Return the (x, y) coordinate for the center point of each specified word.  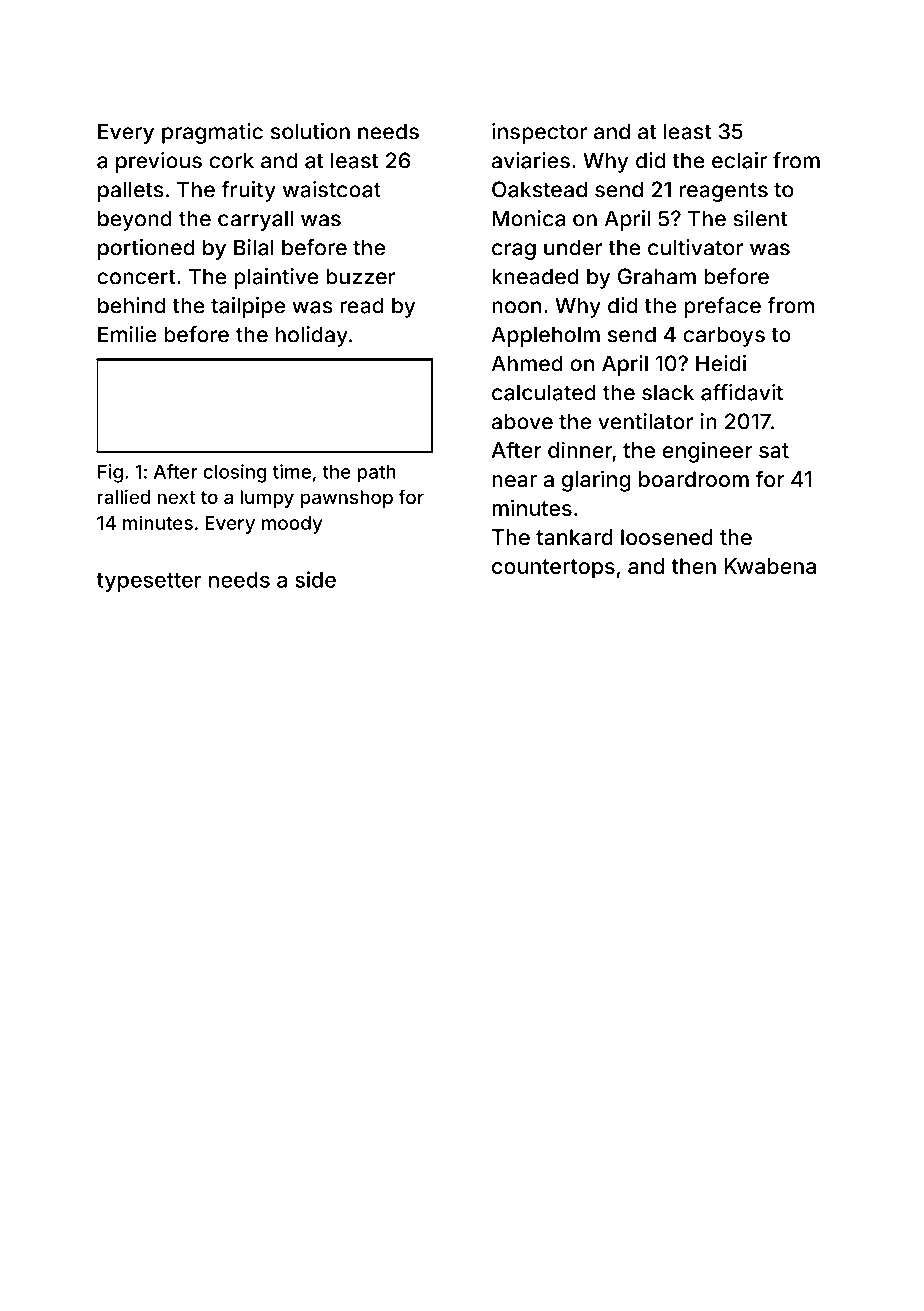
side (315, 579)
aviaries (531, 160)
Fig (110, 473)
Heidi (721, 363)
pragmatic (212, 133)
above (522, 421)
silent (760, 218)
